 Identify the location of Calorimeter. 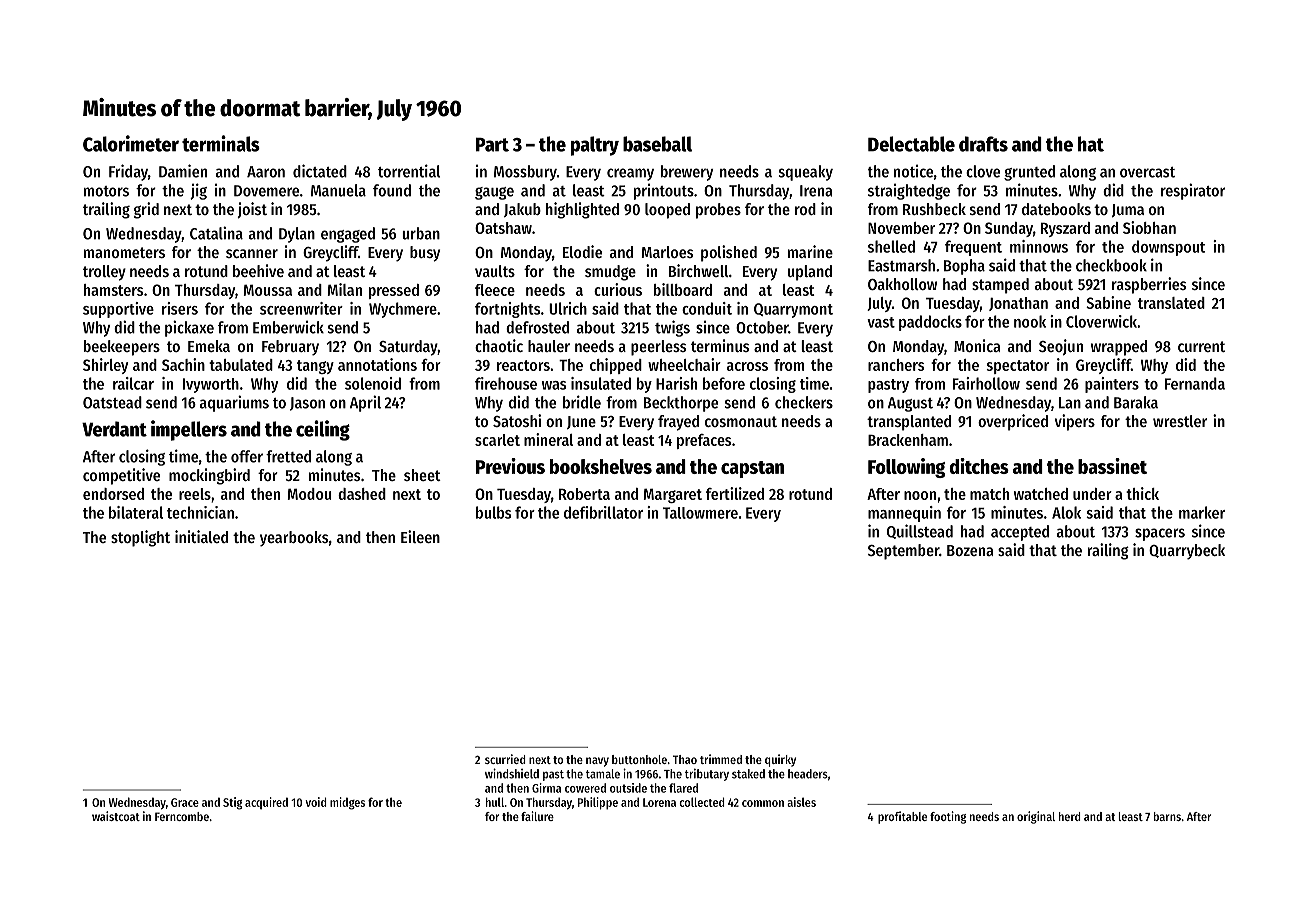
(131, 143).
